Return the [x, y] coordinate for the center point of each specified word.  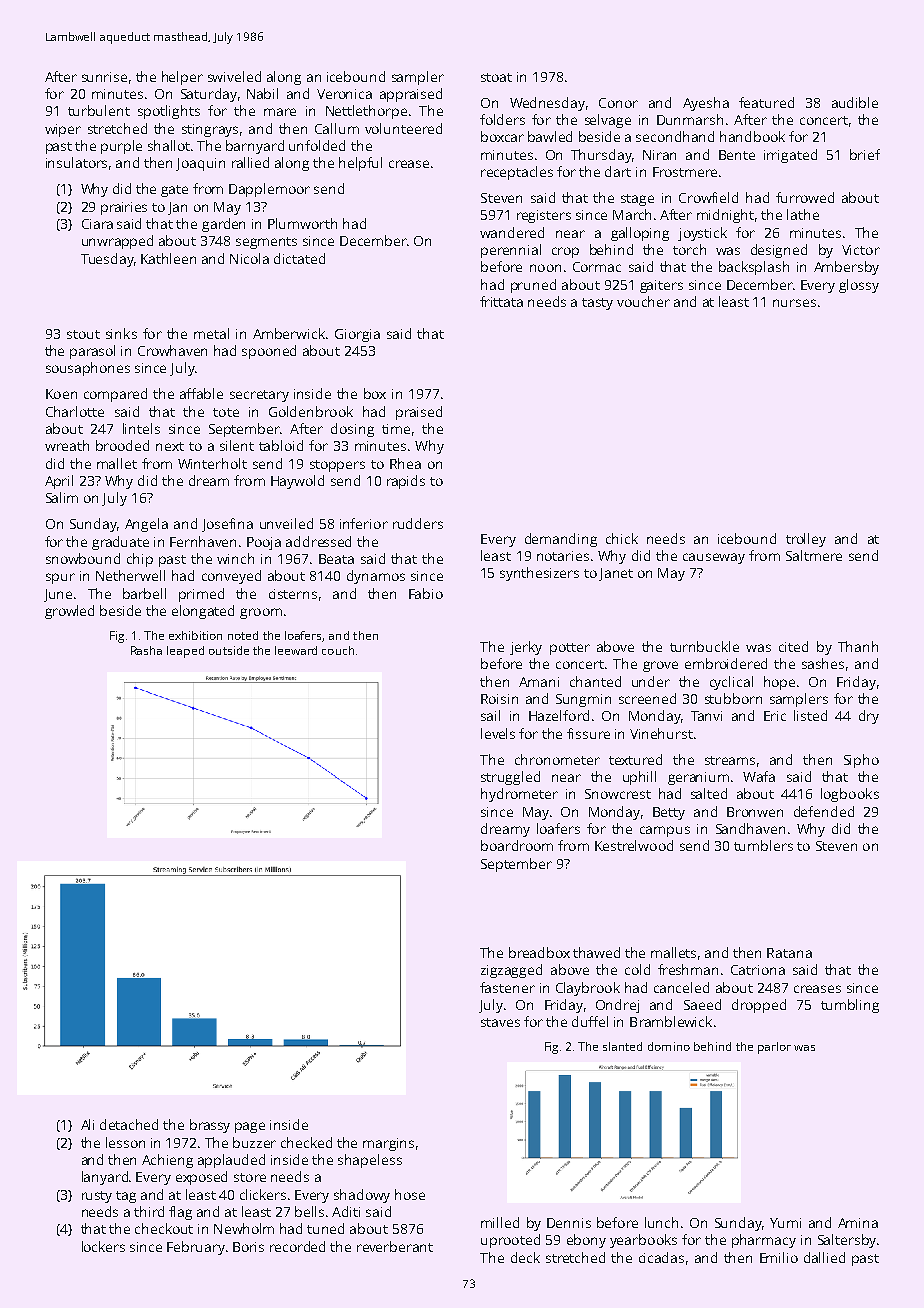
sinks [121, 333]
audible [855, 102]
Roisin [499, 699]
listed [810, 715]
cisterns [293, 594]
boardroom [517, 845]
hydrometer [519, 795]
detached [129, 1124]
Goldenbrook [311, 411]
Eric [775, 716]
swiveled [234, 76]
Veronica [344, 94]
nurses [794, 303]
